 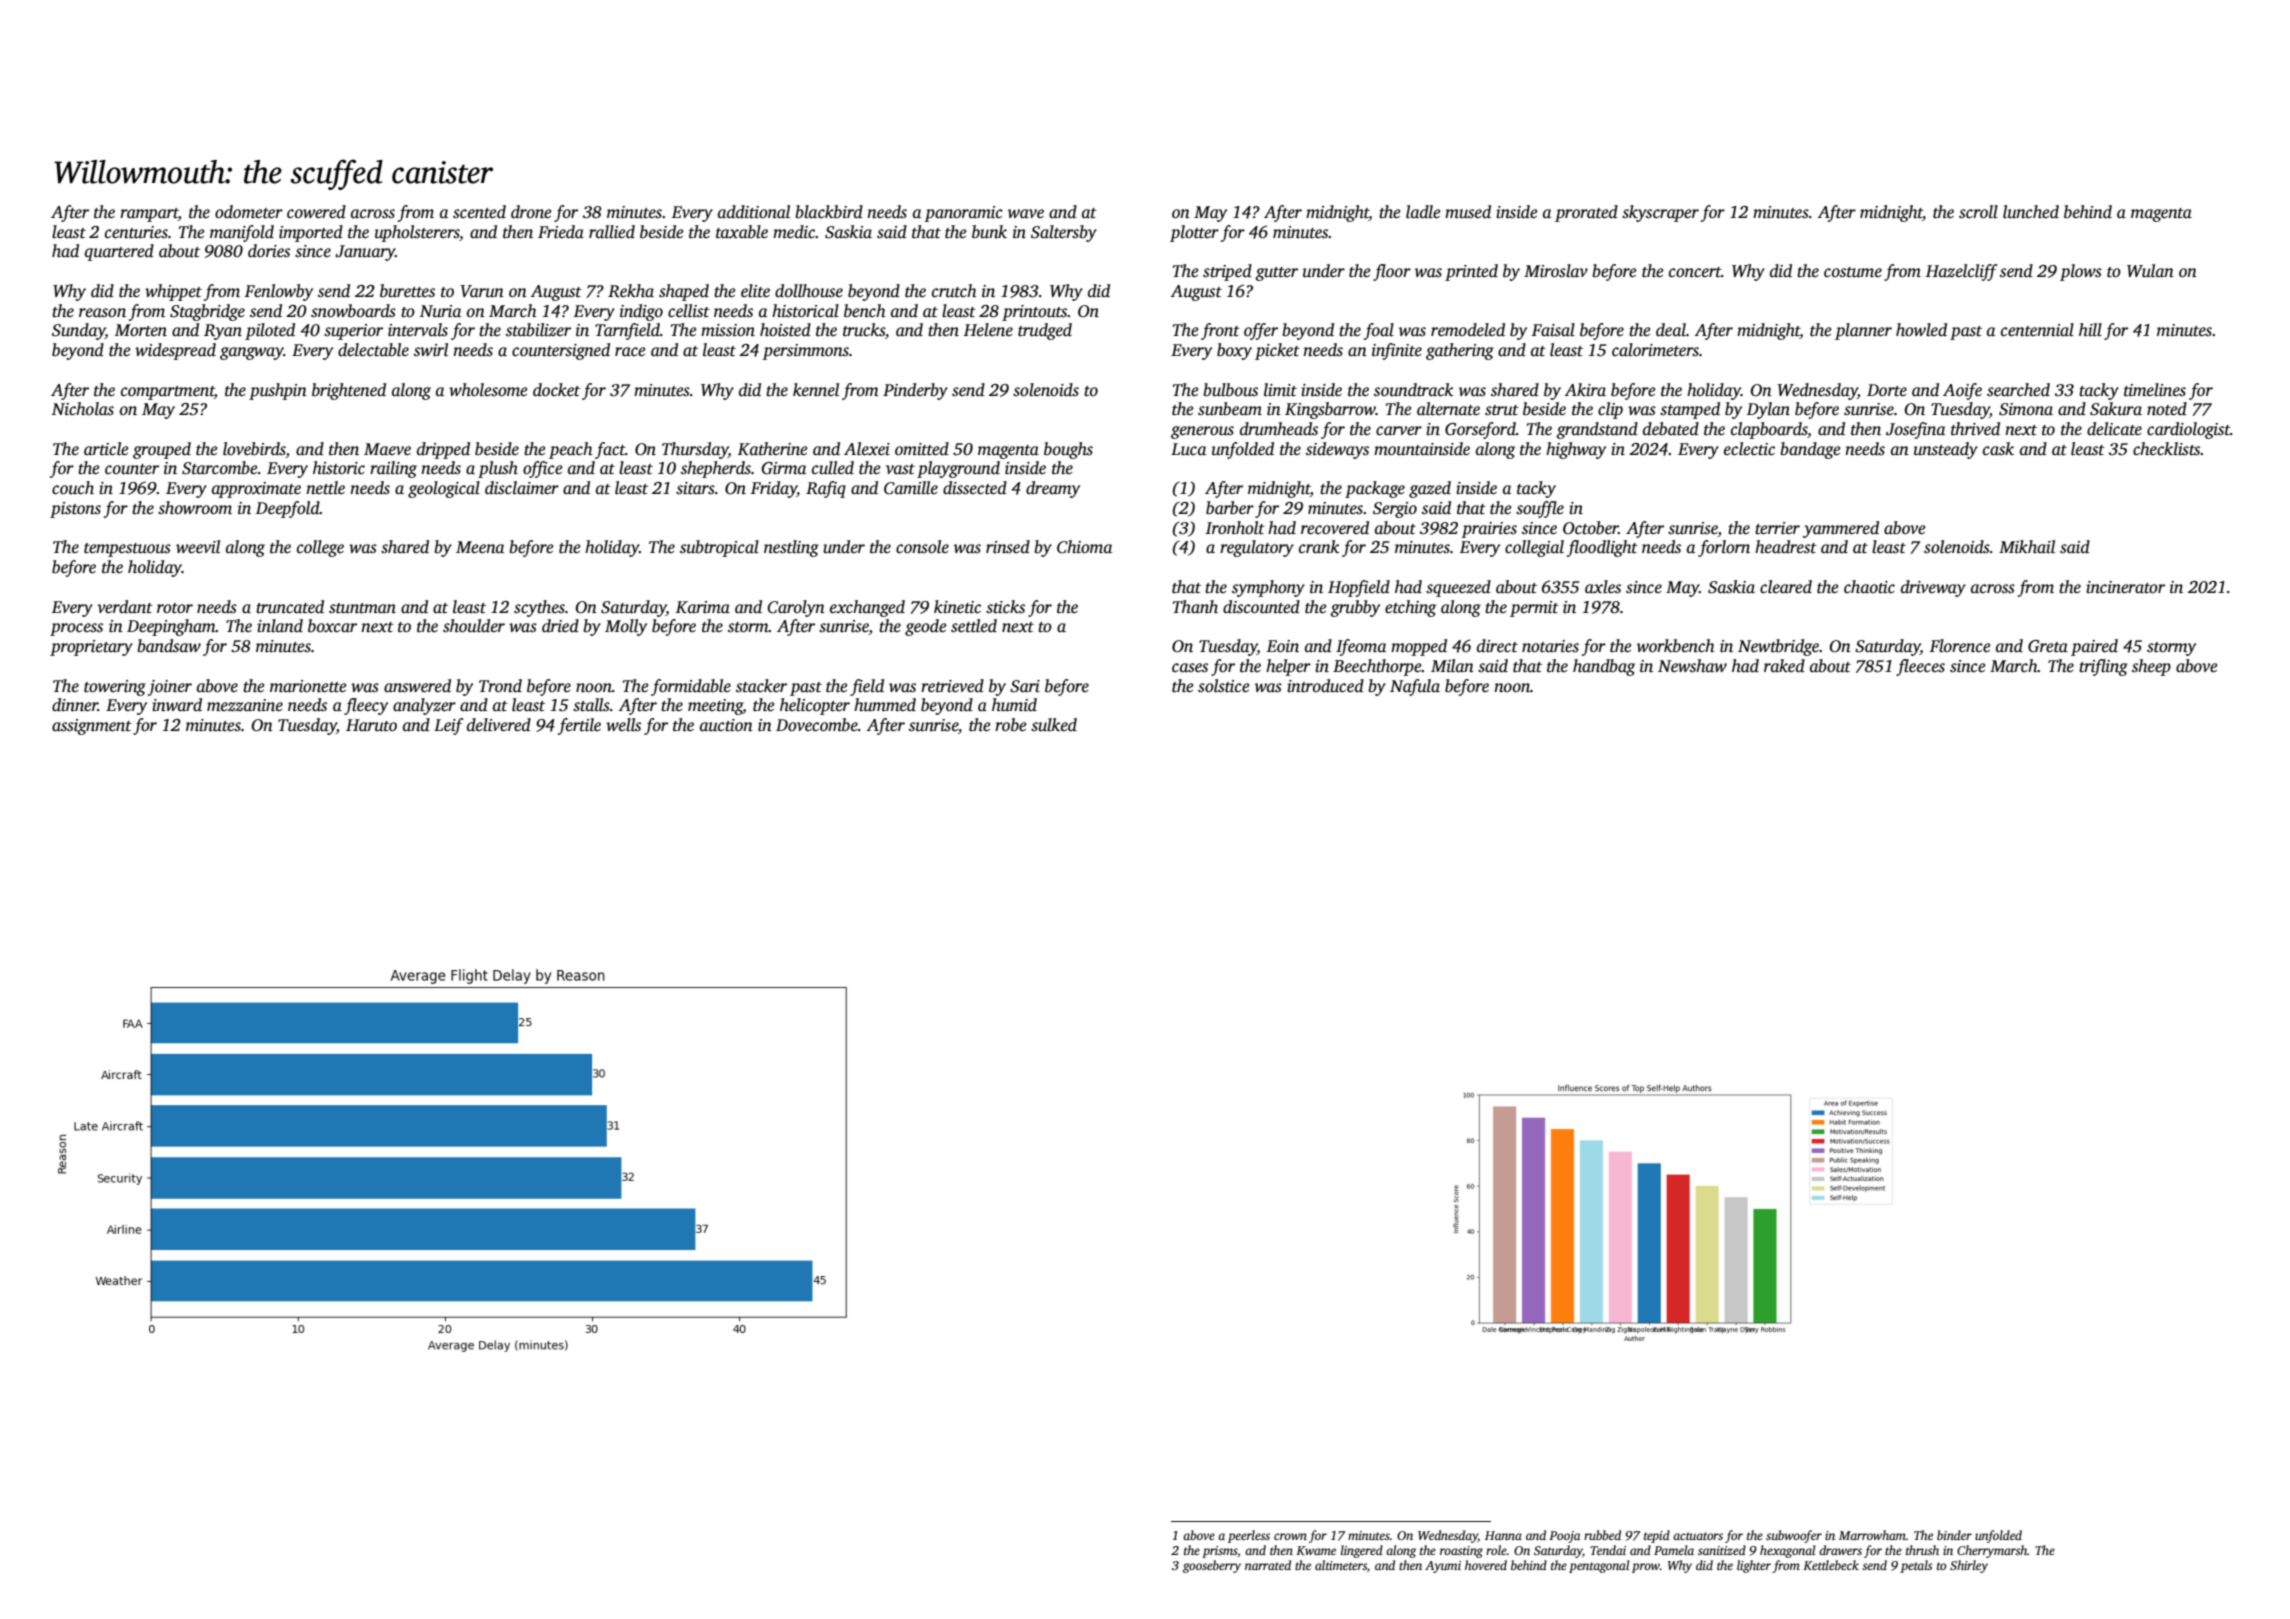 What do you see at coordinates (1503, 1535) in the screenshot?
I see `Hanna` at bounding box center [1503, 1535].
